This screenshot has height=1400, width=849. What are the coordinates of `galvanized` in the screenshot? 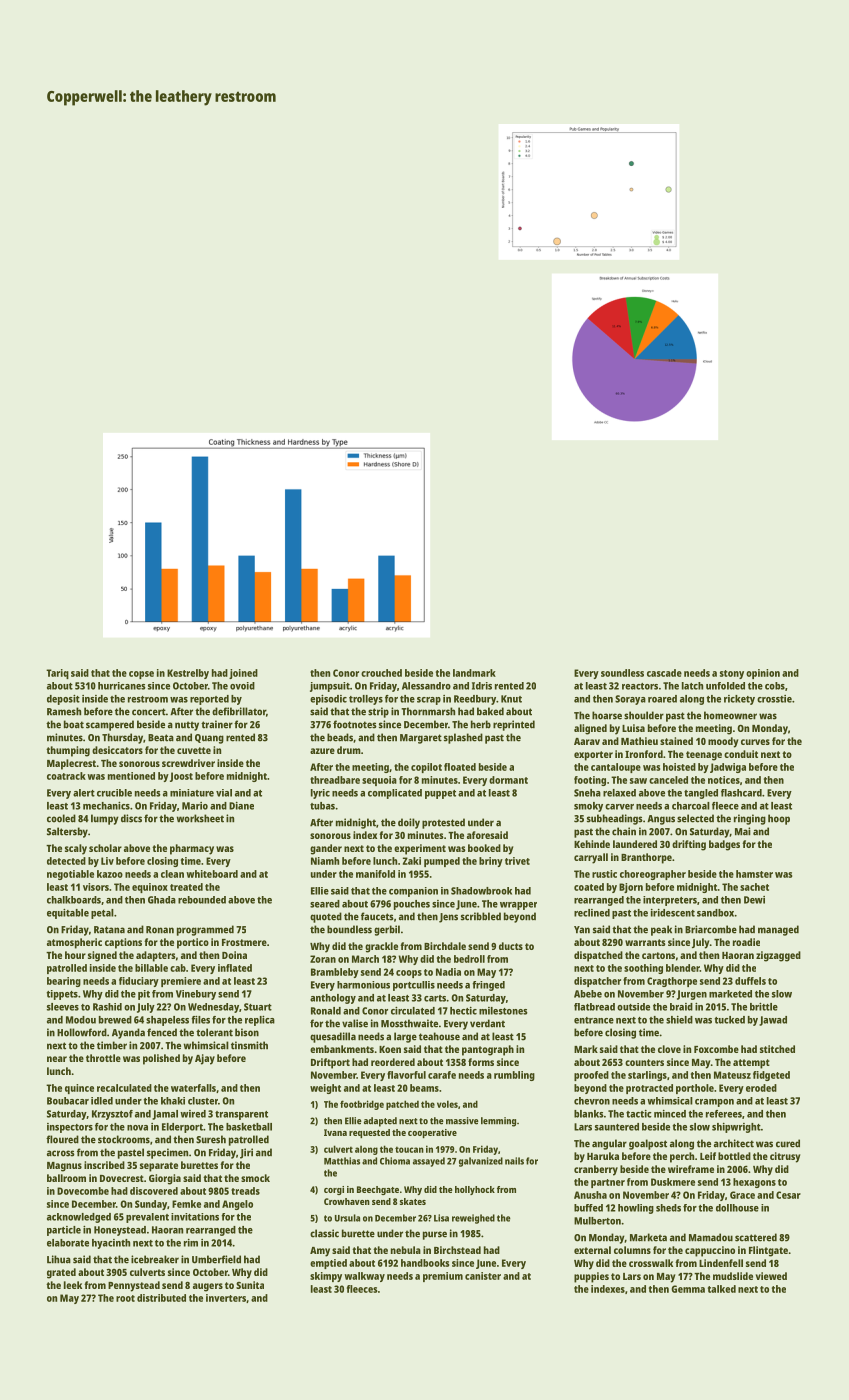 It's located at (481, 1162).
